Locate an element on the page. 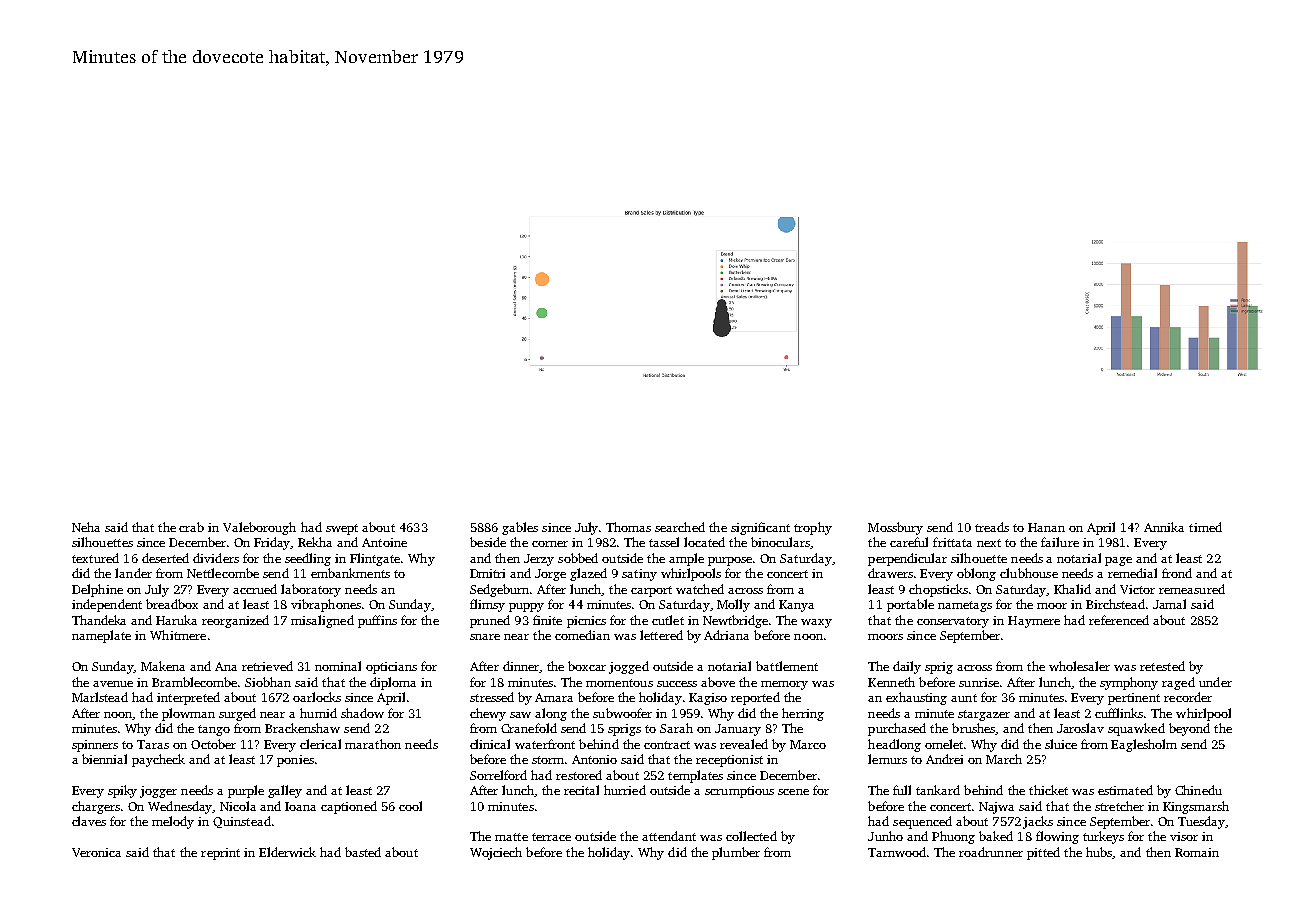 The height and width of the page is (924, 1308). symphony is located at coordinates (1129, 683).
